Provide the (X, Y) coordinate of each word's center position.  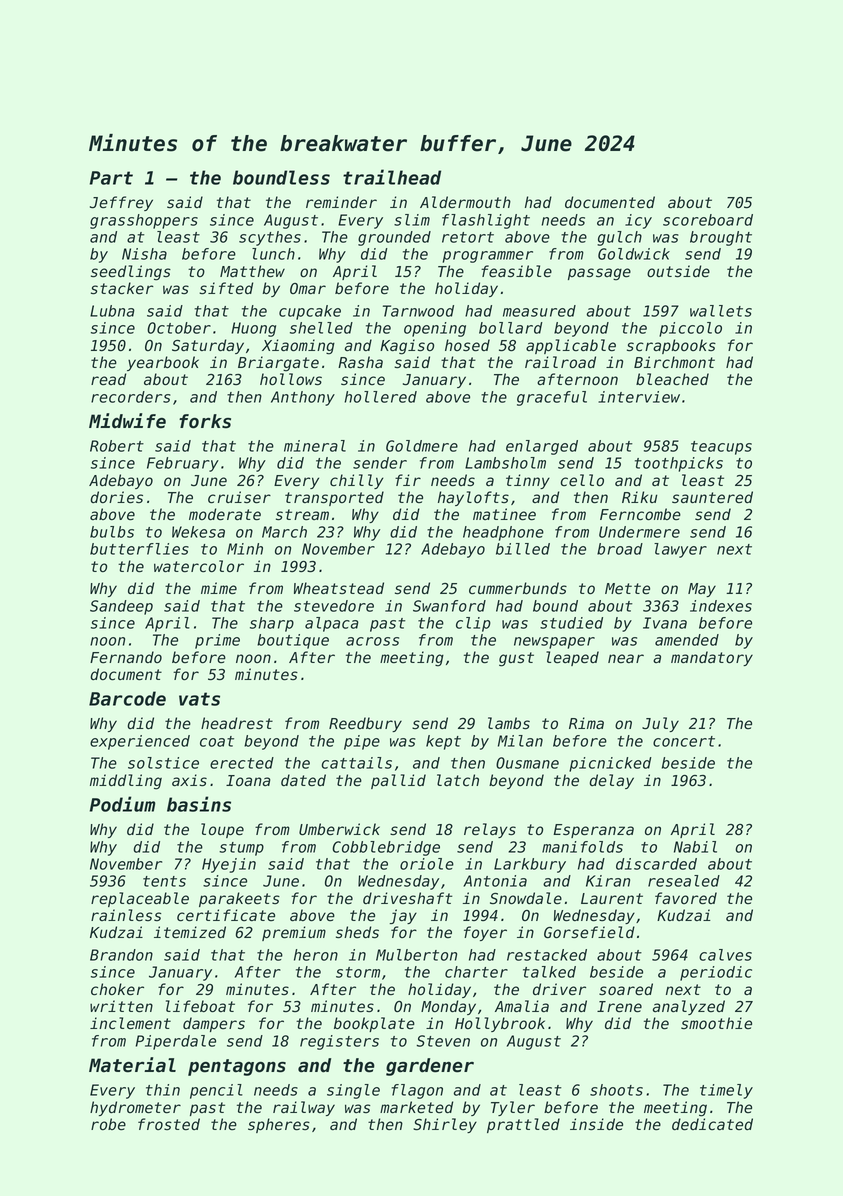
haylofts (473, 498)
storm (358, 972)
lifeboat (200, 1006)
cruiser (239, 497)
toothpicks (679, 464)
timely (726, 1091)
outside (678, 271)
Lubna (112, 311)
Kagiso (407, 347)
